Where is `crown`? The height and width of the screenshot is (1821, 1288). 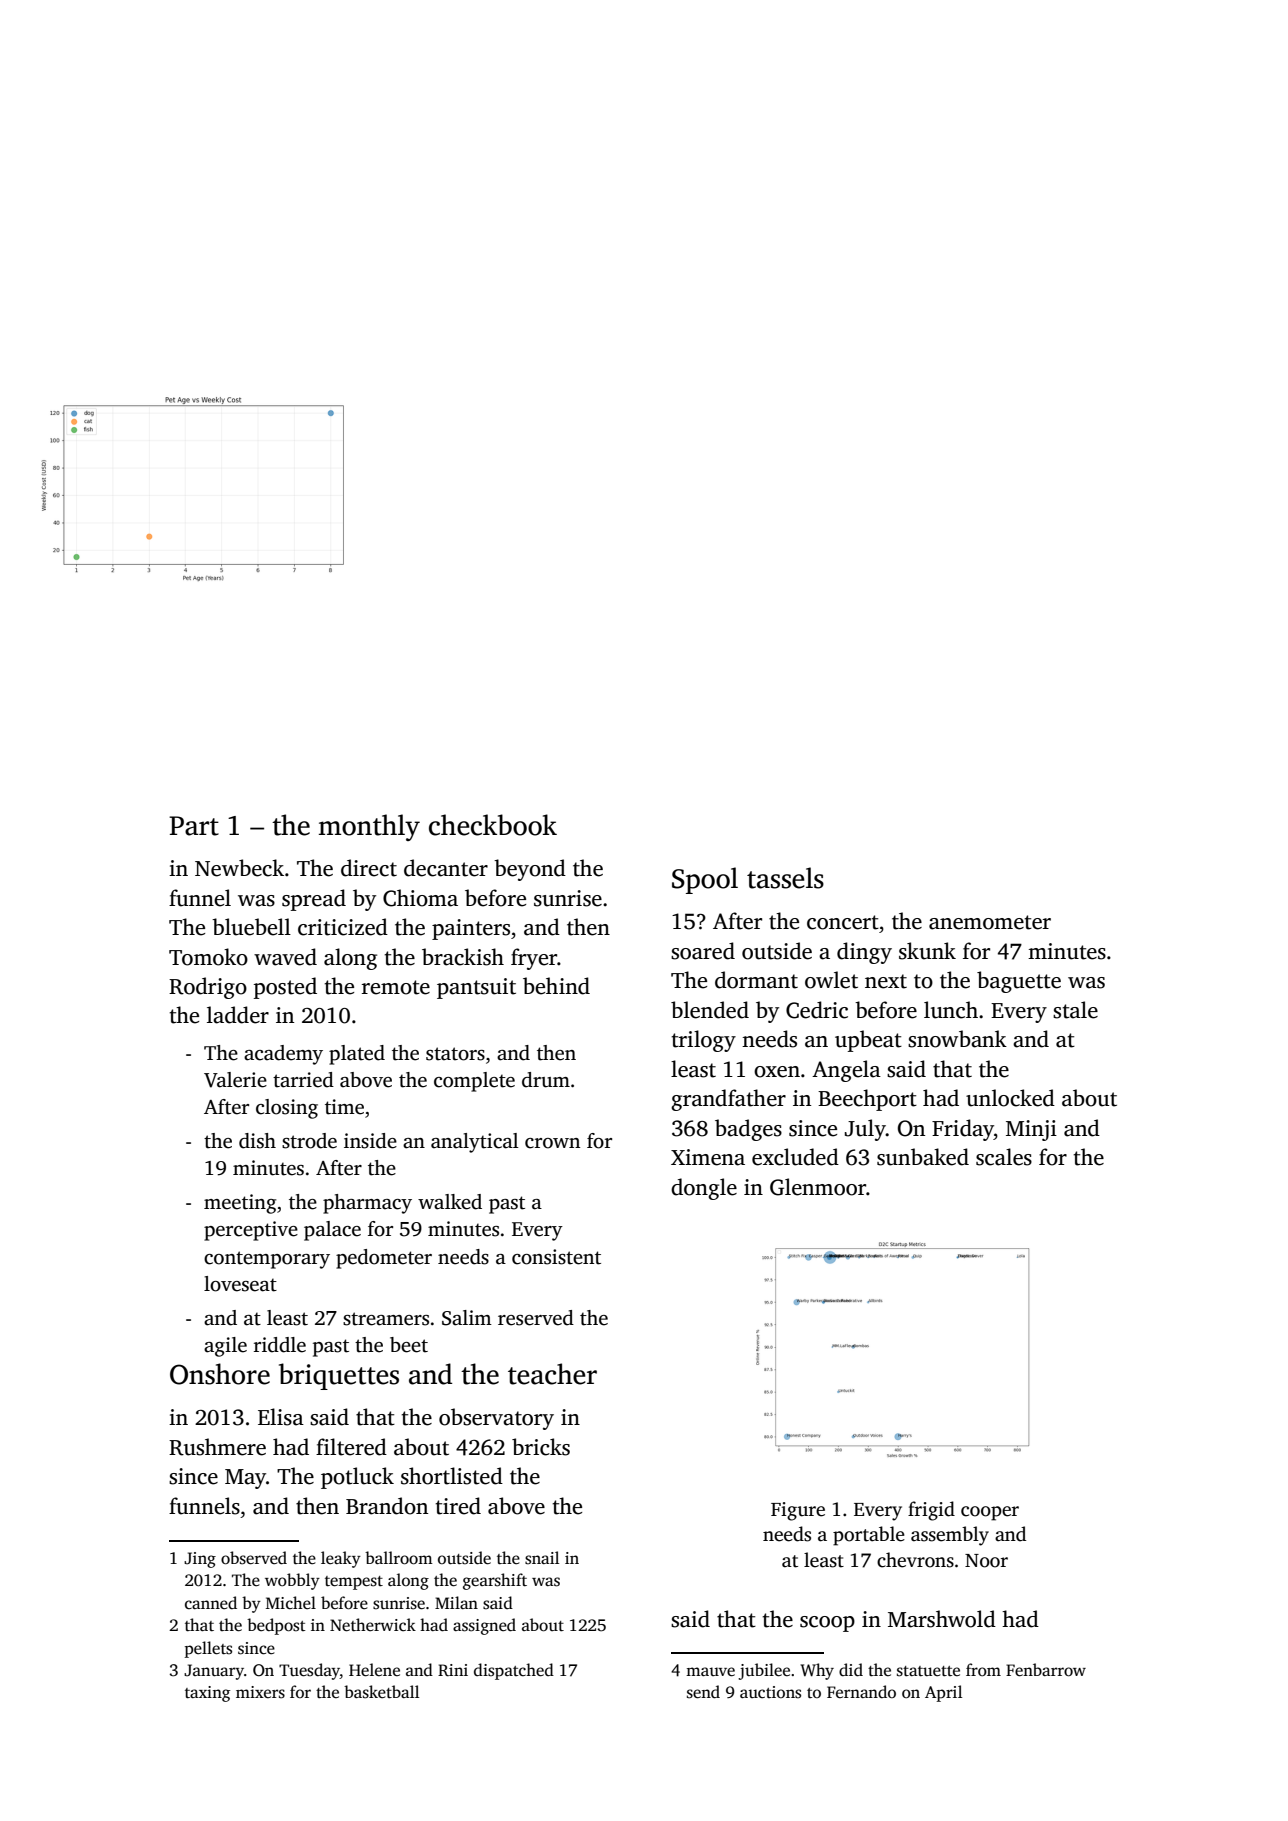
crown is located at coordinates (552, 1143).
